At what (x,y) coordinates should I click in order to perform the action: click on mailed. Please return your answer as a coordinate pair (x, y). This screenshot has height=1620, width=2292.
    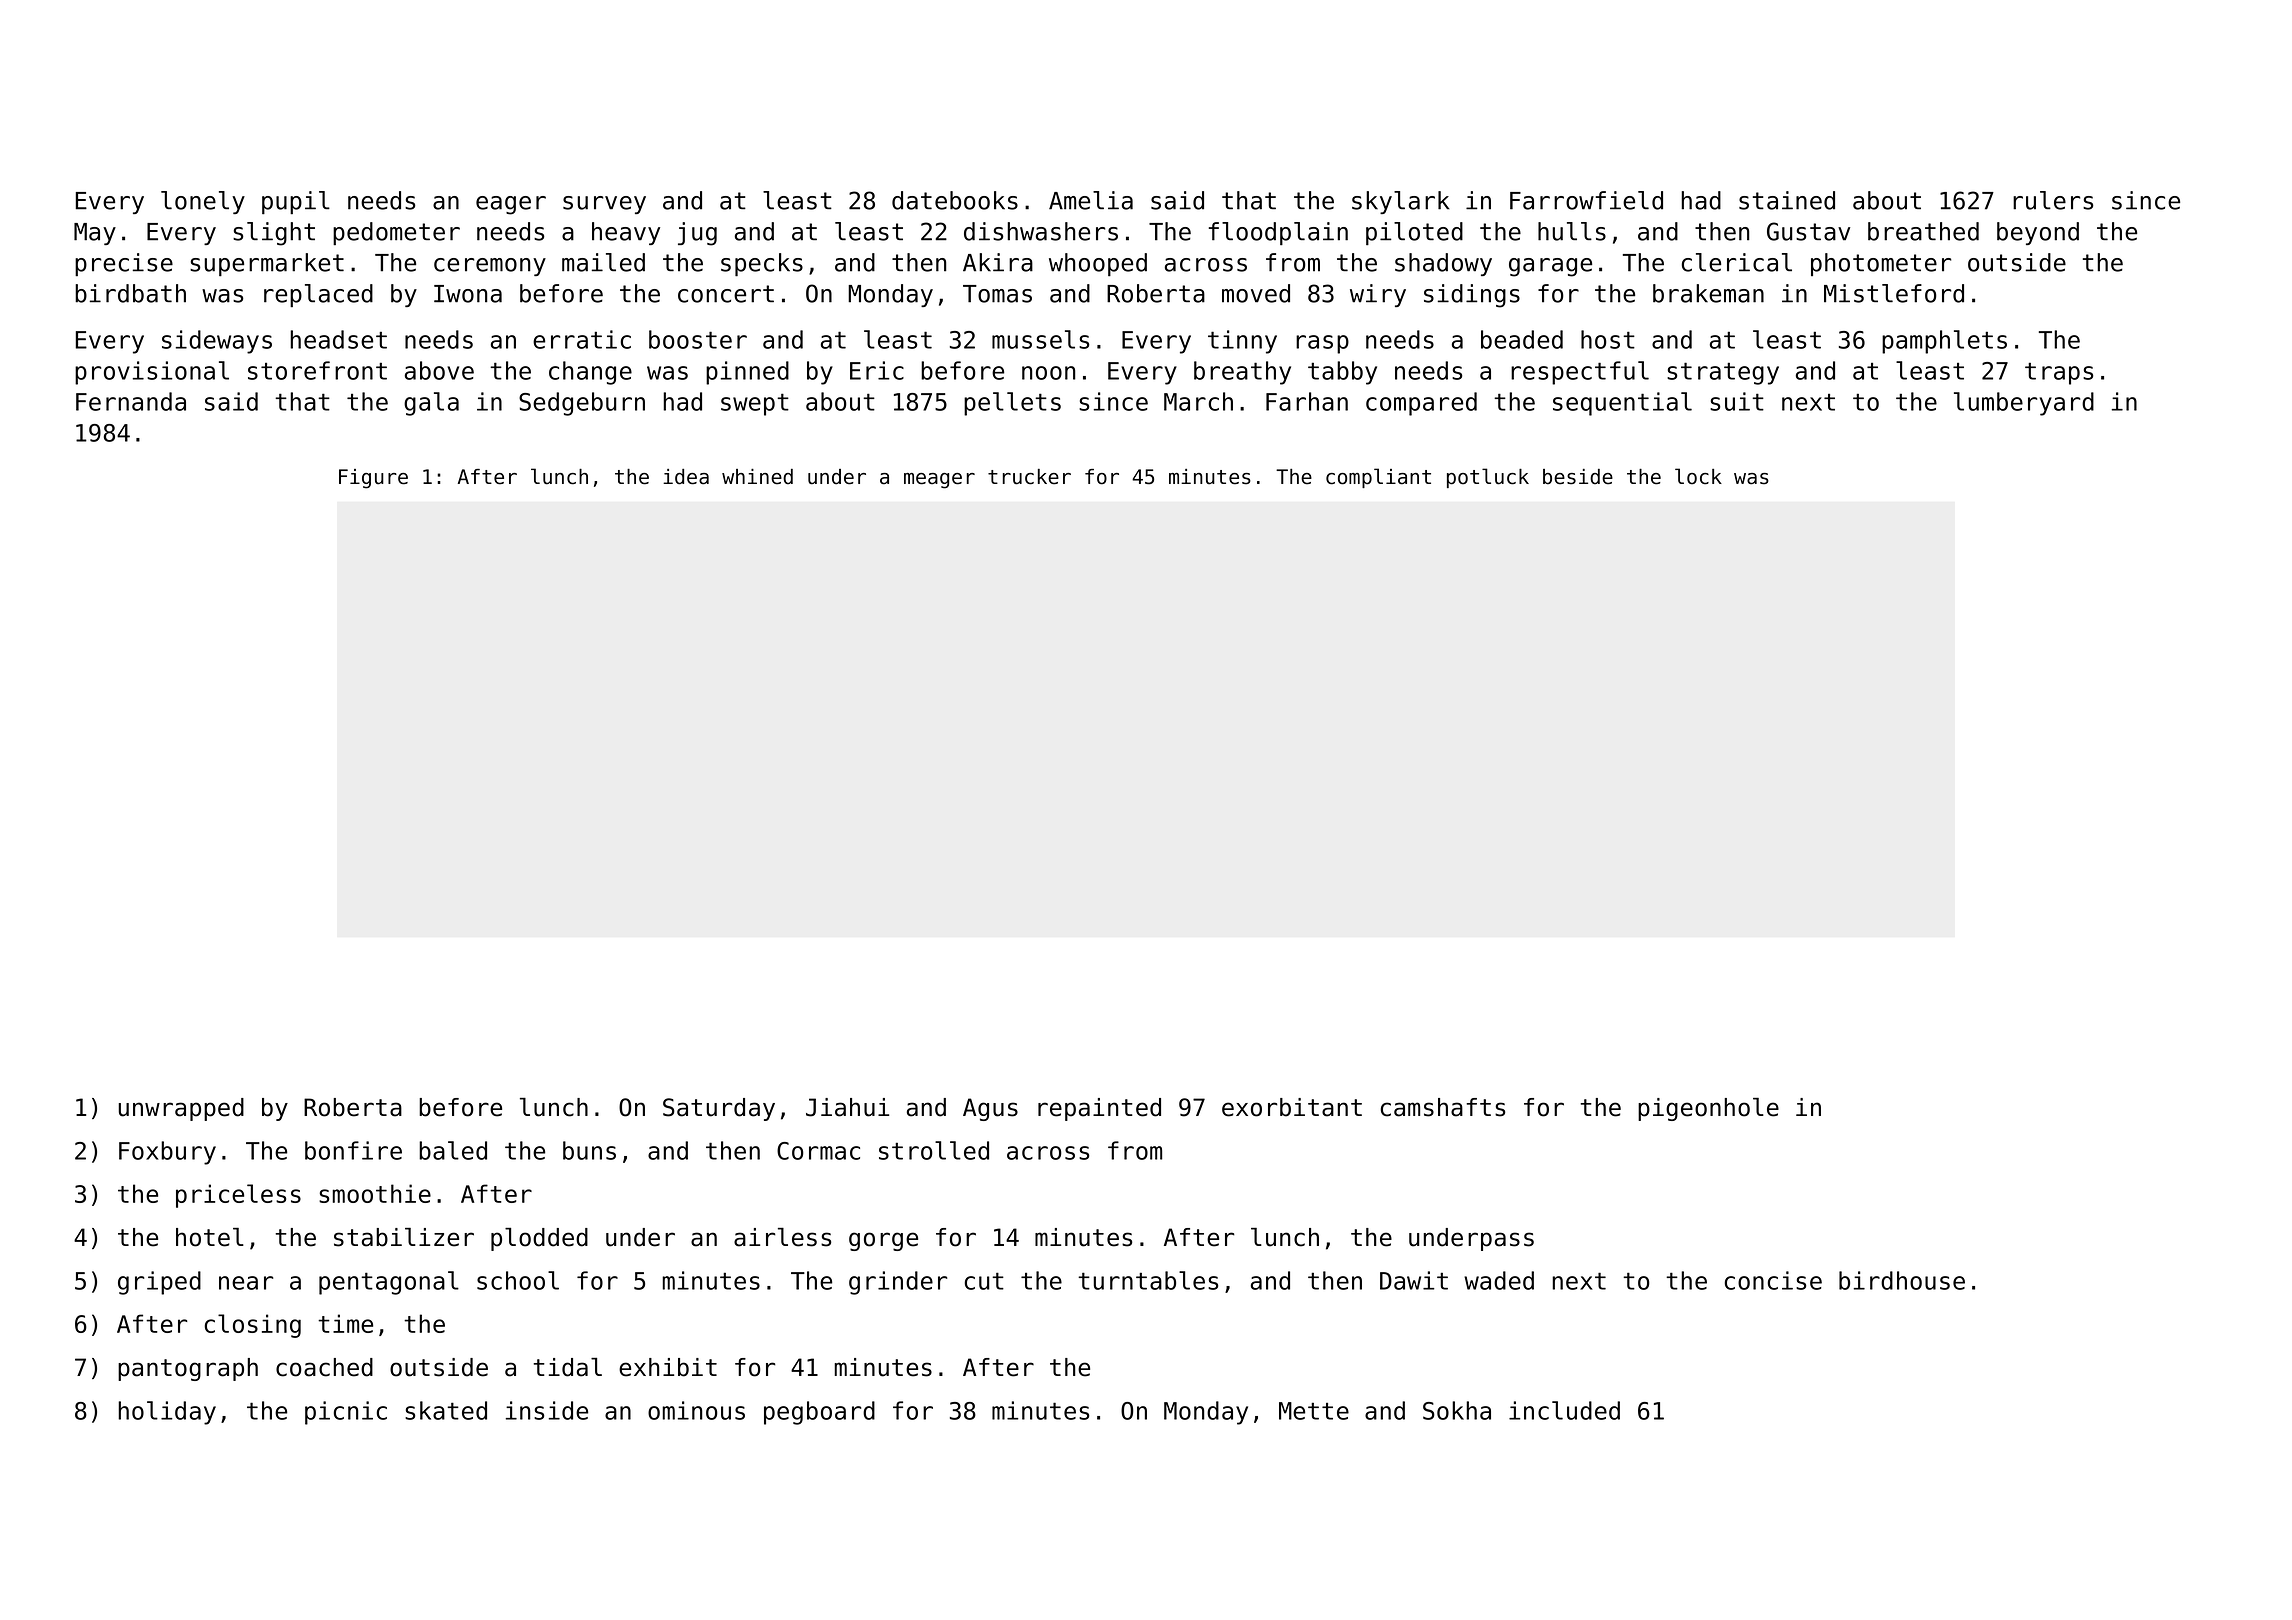
    Looking at the image, I should click on (603, 262).
